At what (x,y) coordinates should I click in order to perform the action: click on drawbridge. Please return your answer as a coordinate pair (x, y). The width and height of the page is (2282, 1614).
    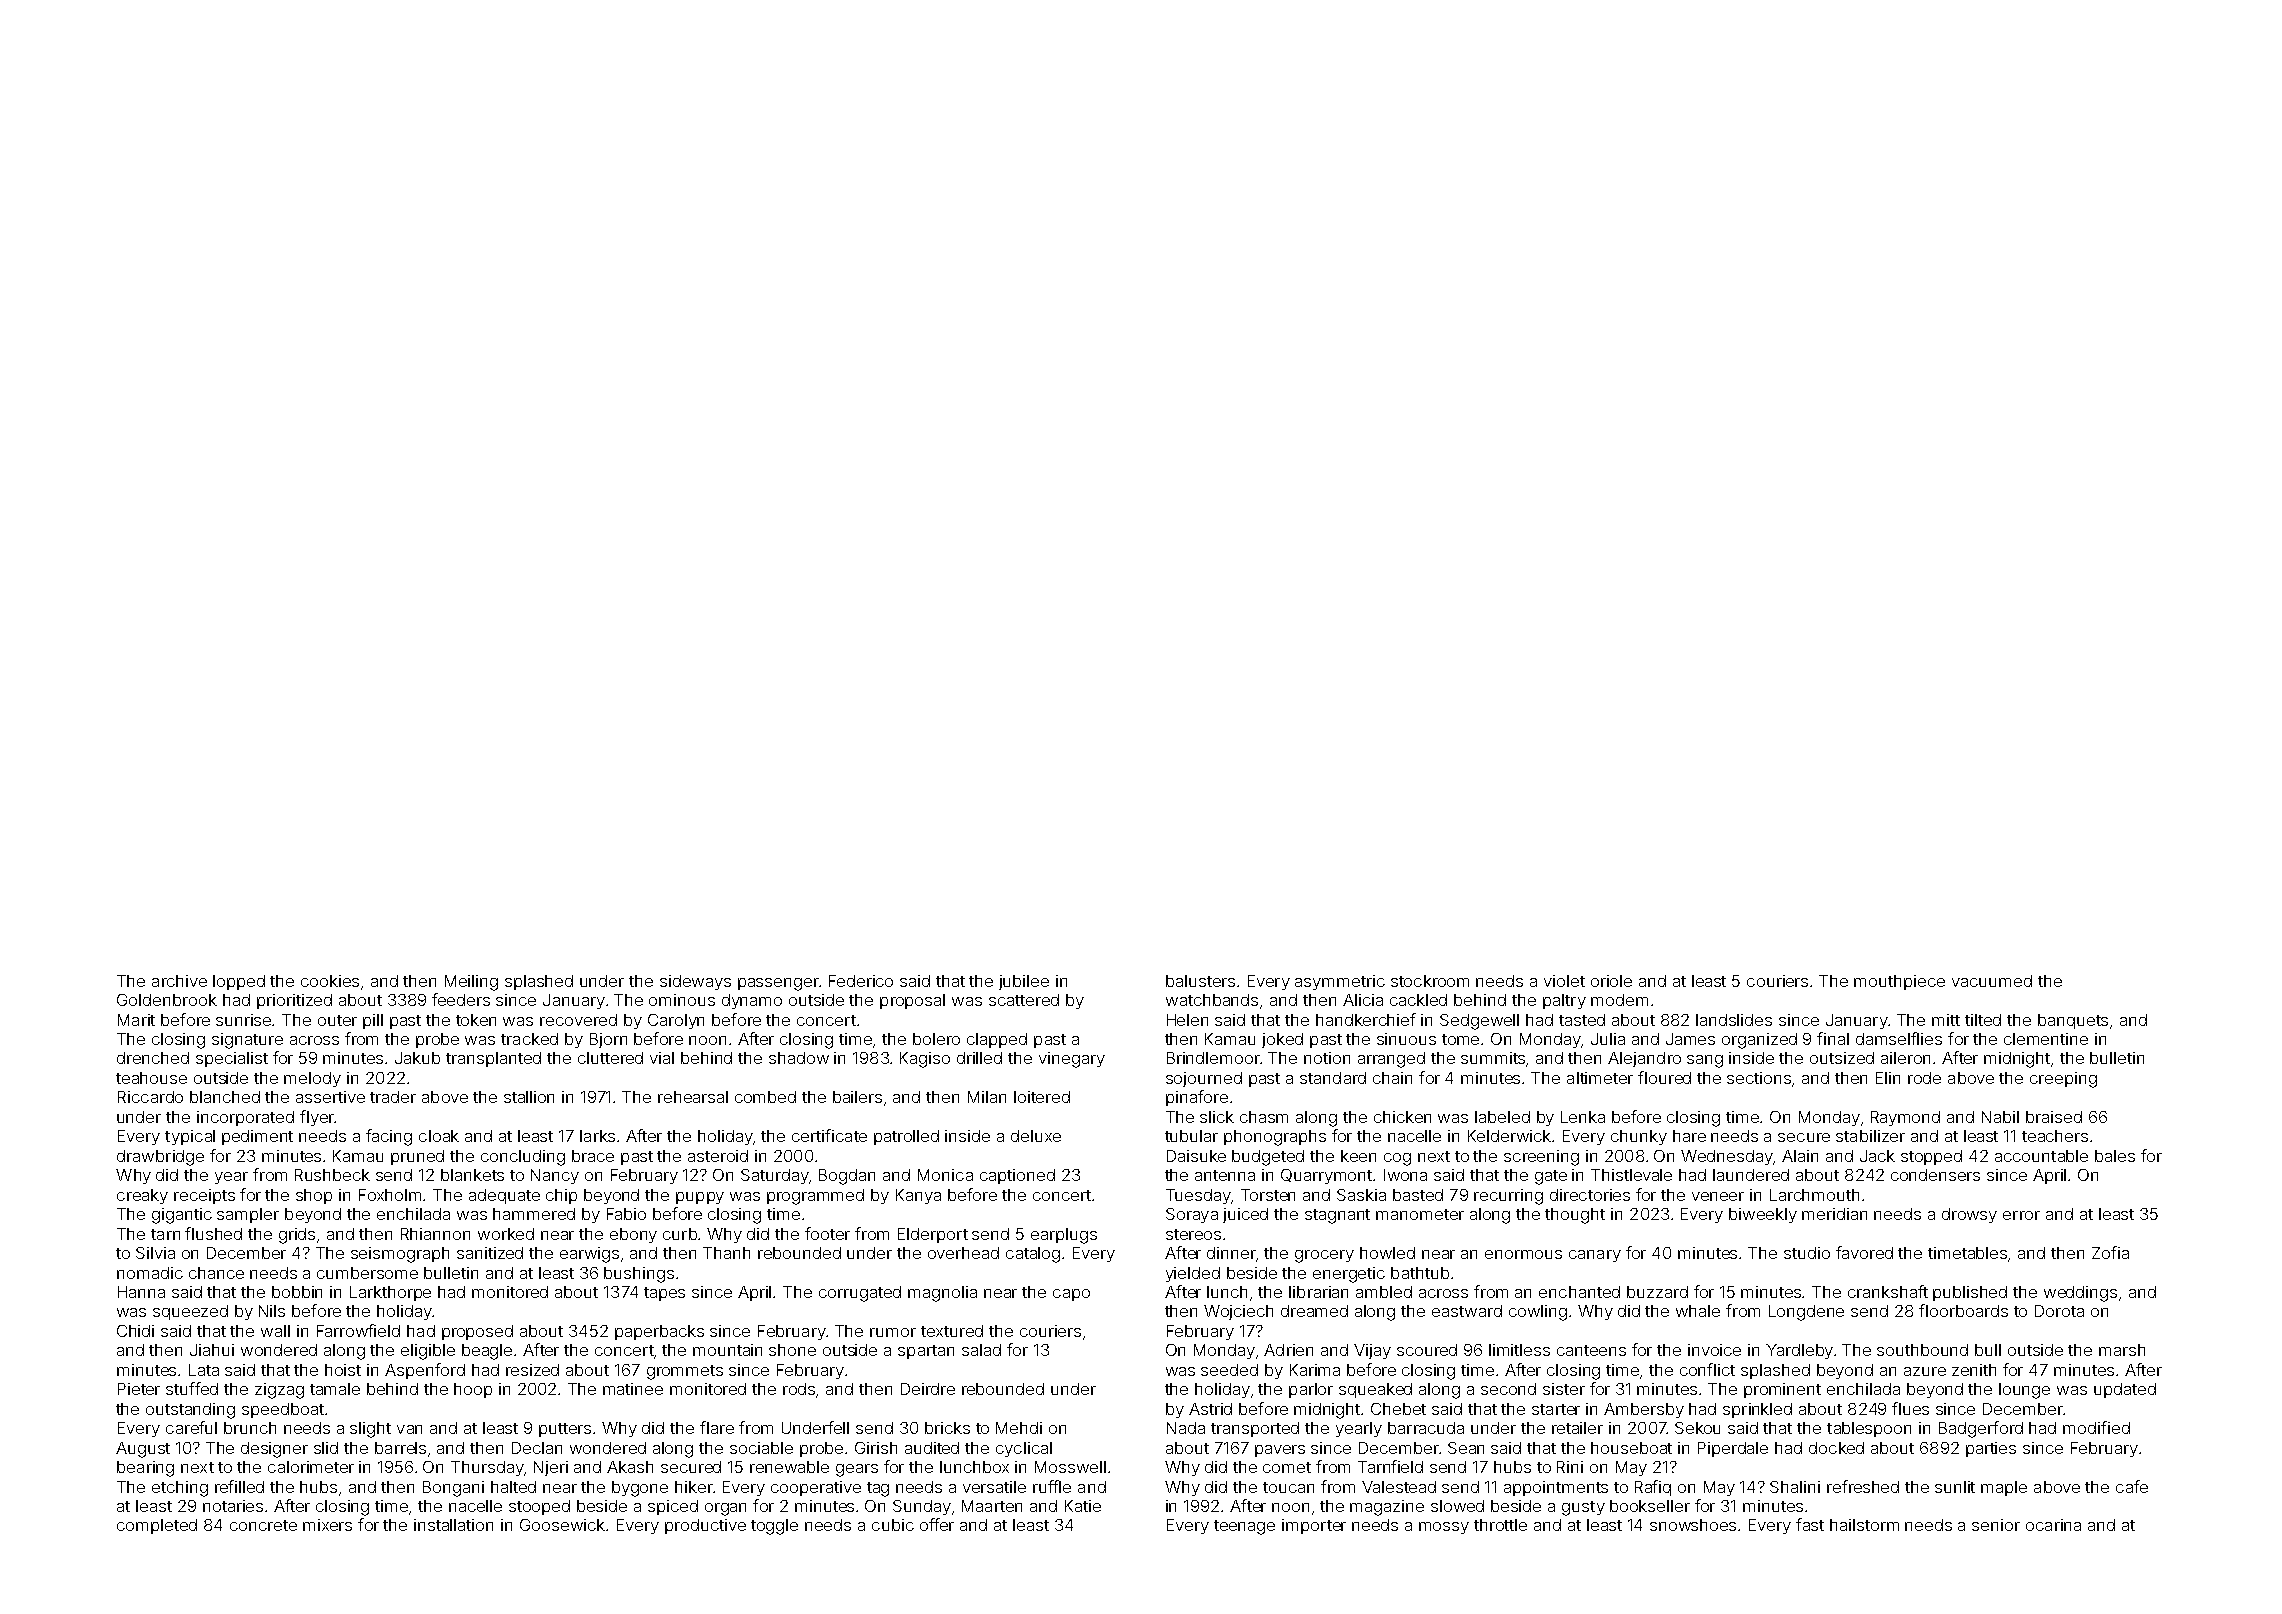
    Looking at the image, I should click on (160, 1158).
